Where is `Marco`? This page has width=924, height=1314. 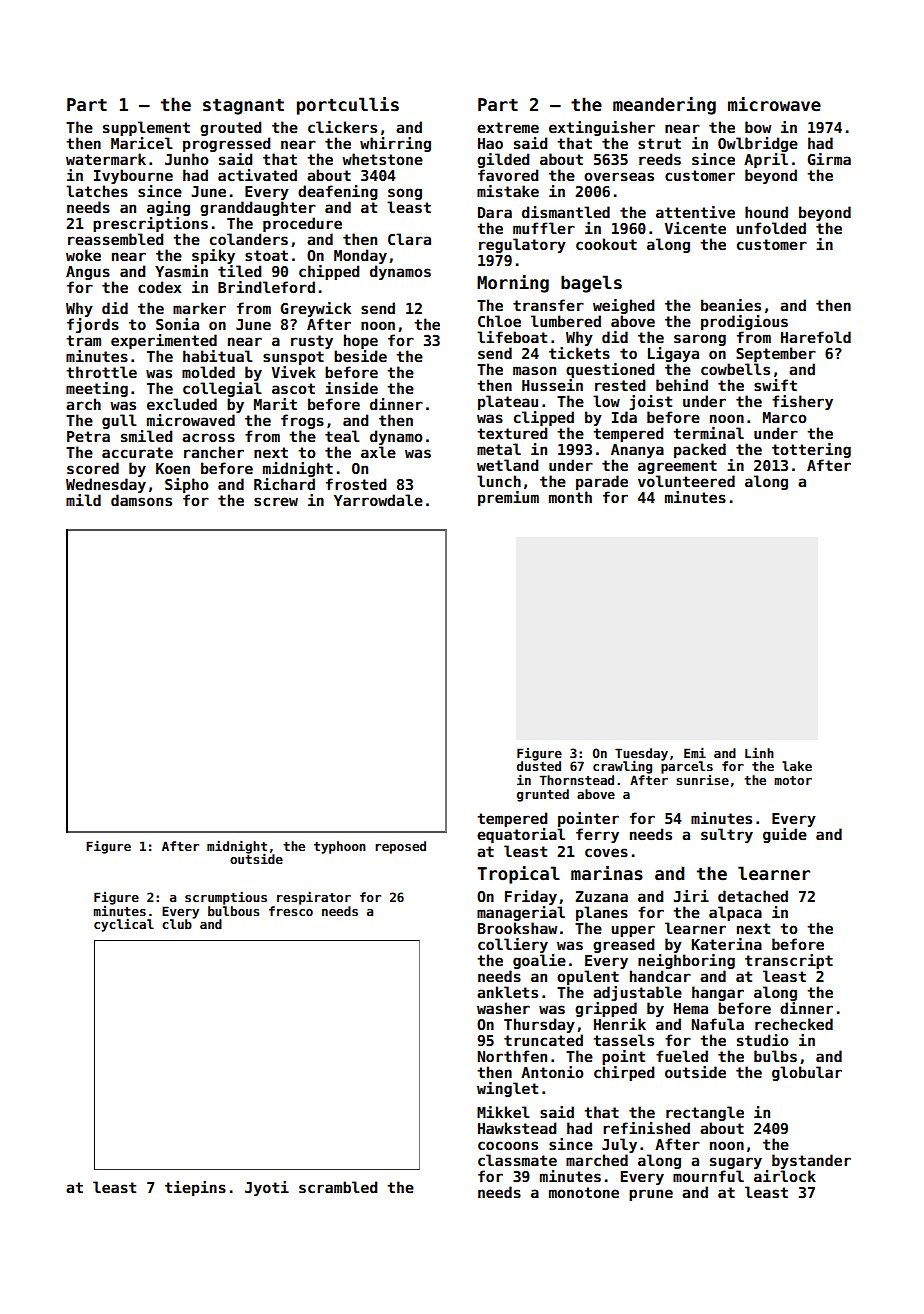
Marco is located at coordinates (785, 417).
